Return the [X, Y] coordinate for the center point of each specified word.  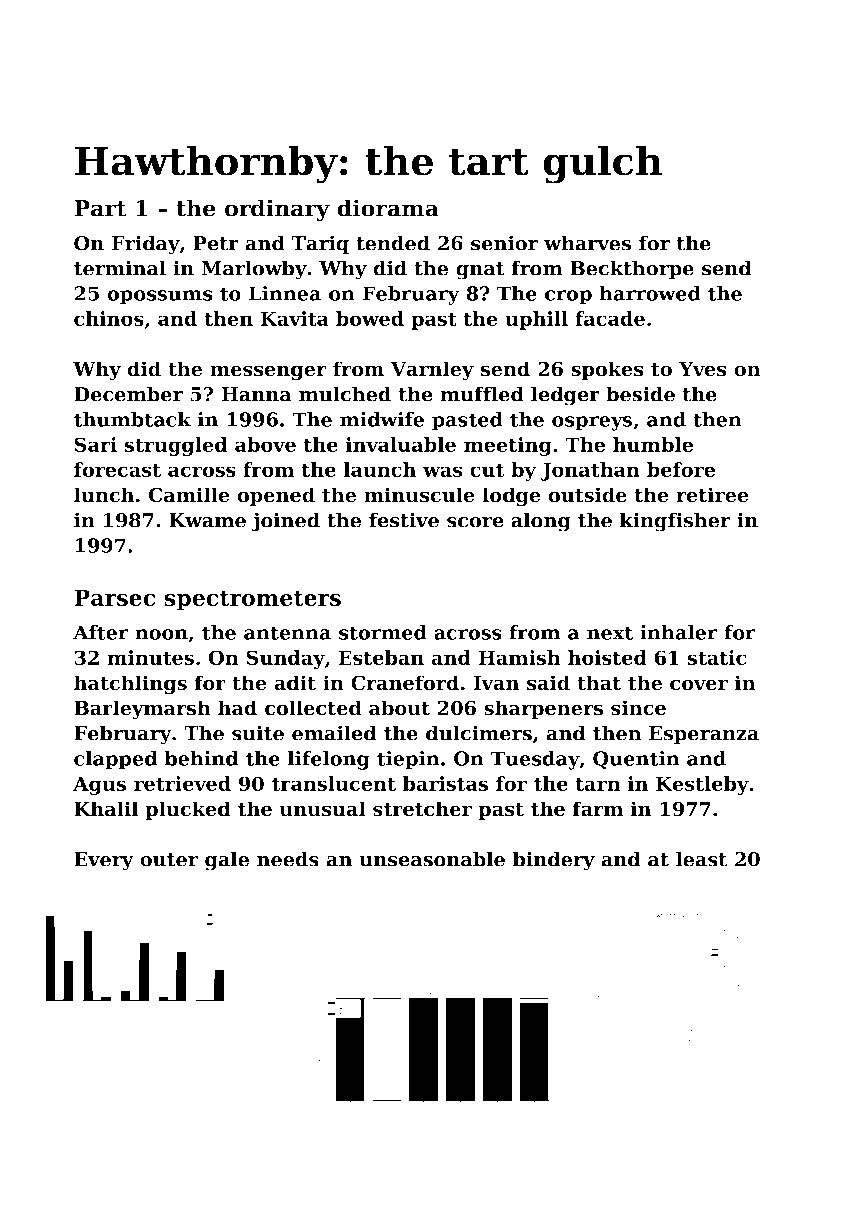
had [237, 708]
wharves [587, 243]
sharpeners [543, 709]
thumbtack [132, 419]
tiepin [408, 760]
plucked [188, 810]
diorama [388, 208]
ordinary [277, 210]
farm [598, 809]
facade [610, 318]
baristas [445, 783]
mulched [345, 394]
